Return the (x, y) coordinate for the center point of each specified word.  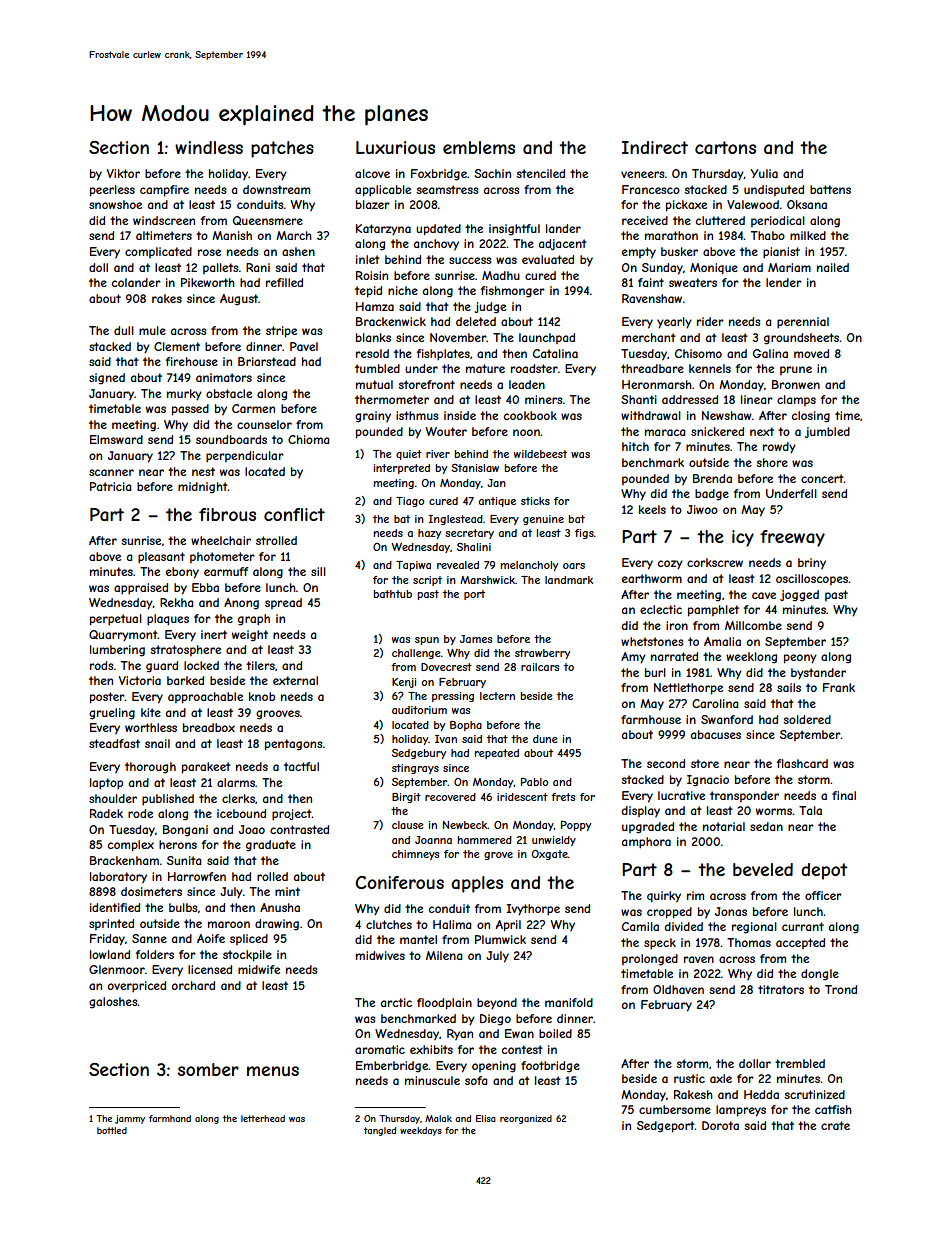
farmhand (170, 1118)
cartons (725, 147)
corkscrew (715, 562)
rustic (689, 1078)
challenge (416, 654)
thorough (150, 768)
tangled (380, 1131)
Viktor (123, 173)
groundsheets (801, 339)
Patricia (110, 486)
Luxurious (395, 147)
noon (526, 432)
